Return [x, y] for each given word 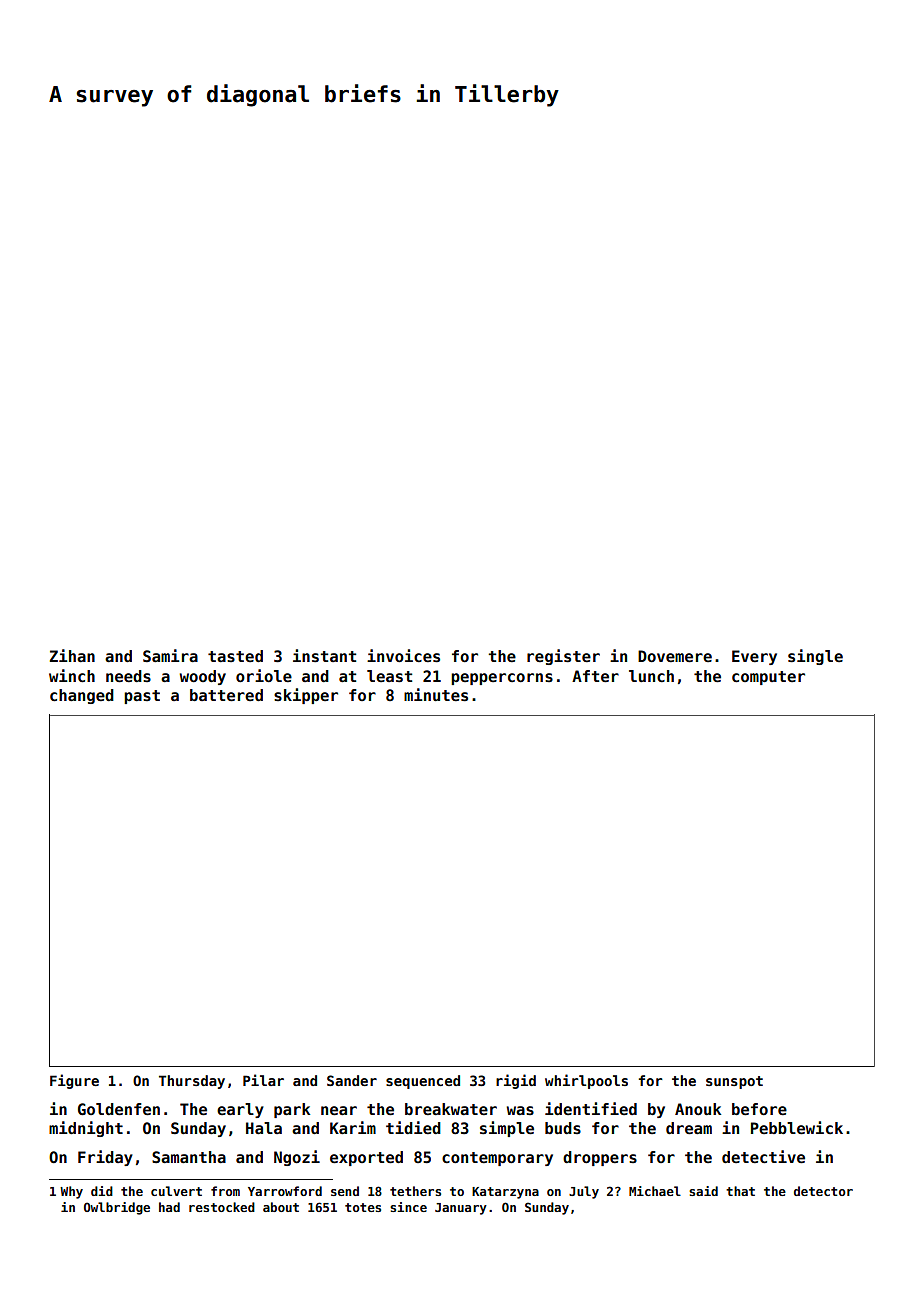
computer [768, 678]
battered [226, 695]
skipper [306, 696]
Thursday [192, 1082]
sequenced [423, 1082]
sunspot [734, 1082]
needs [128, 676]
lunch [651, 676]
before [759, 1109]
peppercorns [502, 679]
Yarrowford [285, 1191]
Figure [74, 1081]
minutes [436, 695]
